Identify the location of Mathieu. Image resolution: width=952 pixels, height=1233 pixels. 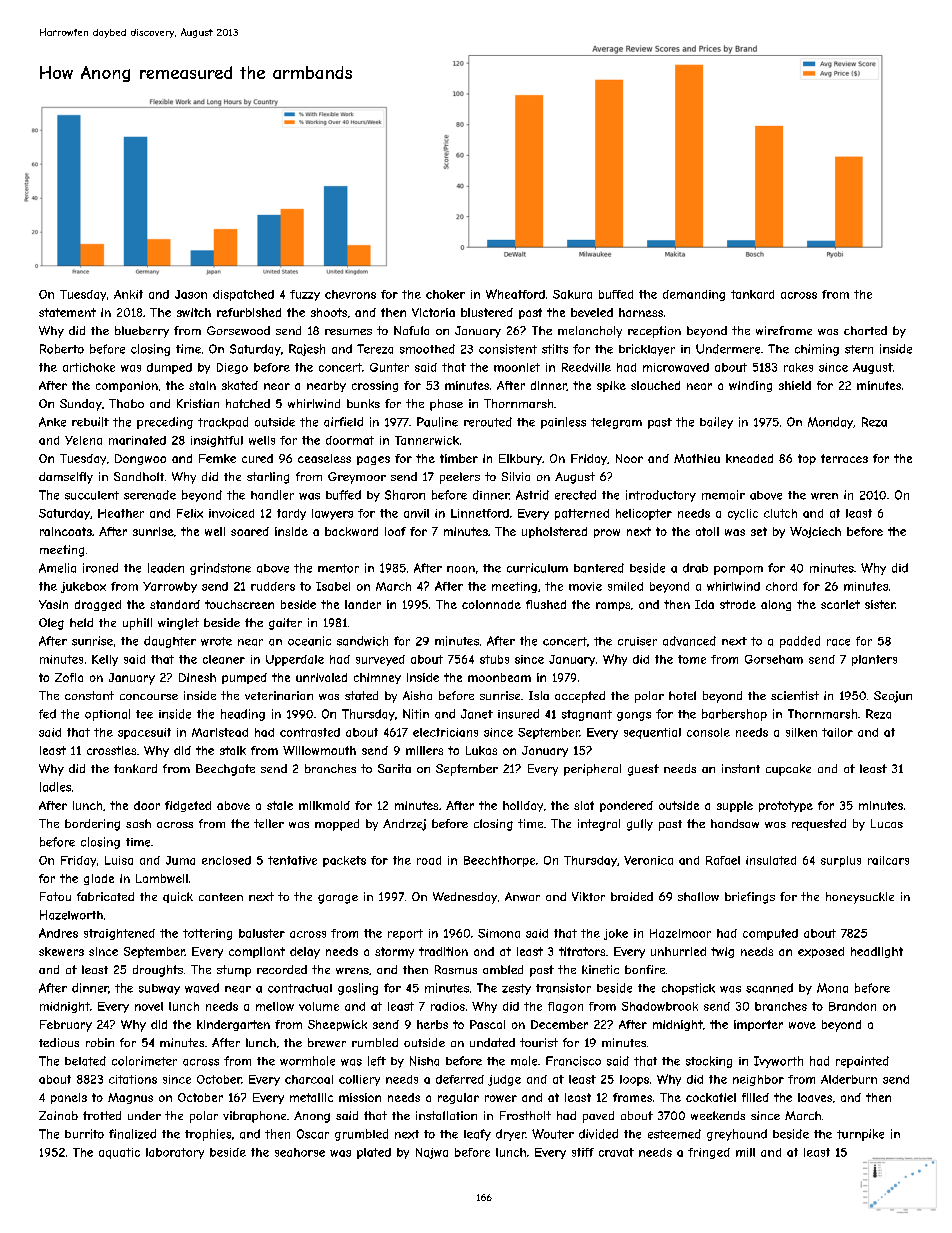
(697, 458).
